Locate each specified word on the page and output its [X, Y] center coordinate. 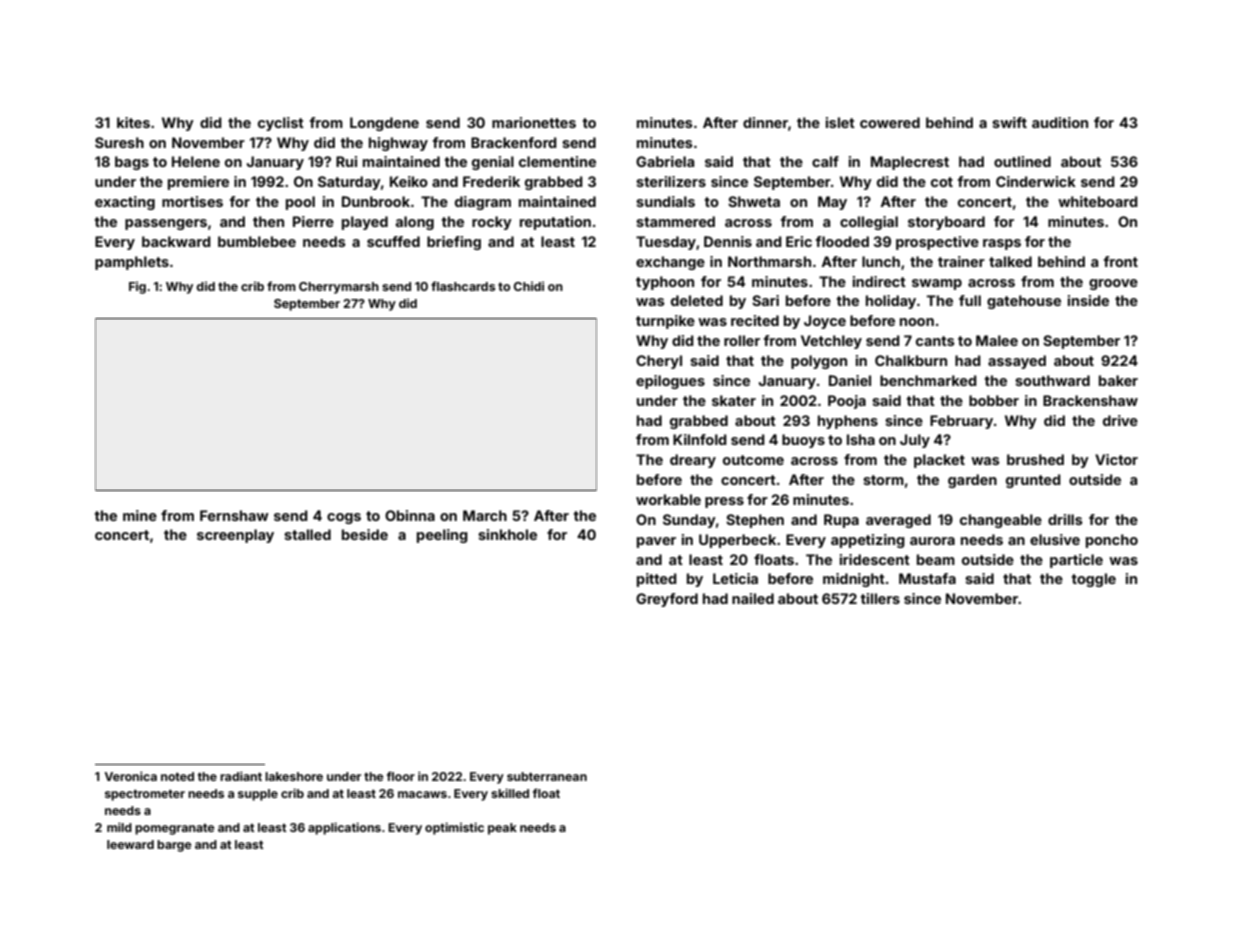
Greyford [667, 600]
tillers [880, 598]
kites [133, 122]
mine [140, 515]
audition [1060, 122]
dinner [765, 122]
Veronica [130, 776]
